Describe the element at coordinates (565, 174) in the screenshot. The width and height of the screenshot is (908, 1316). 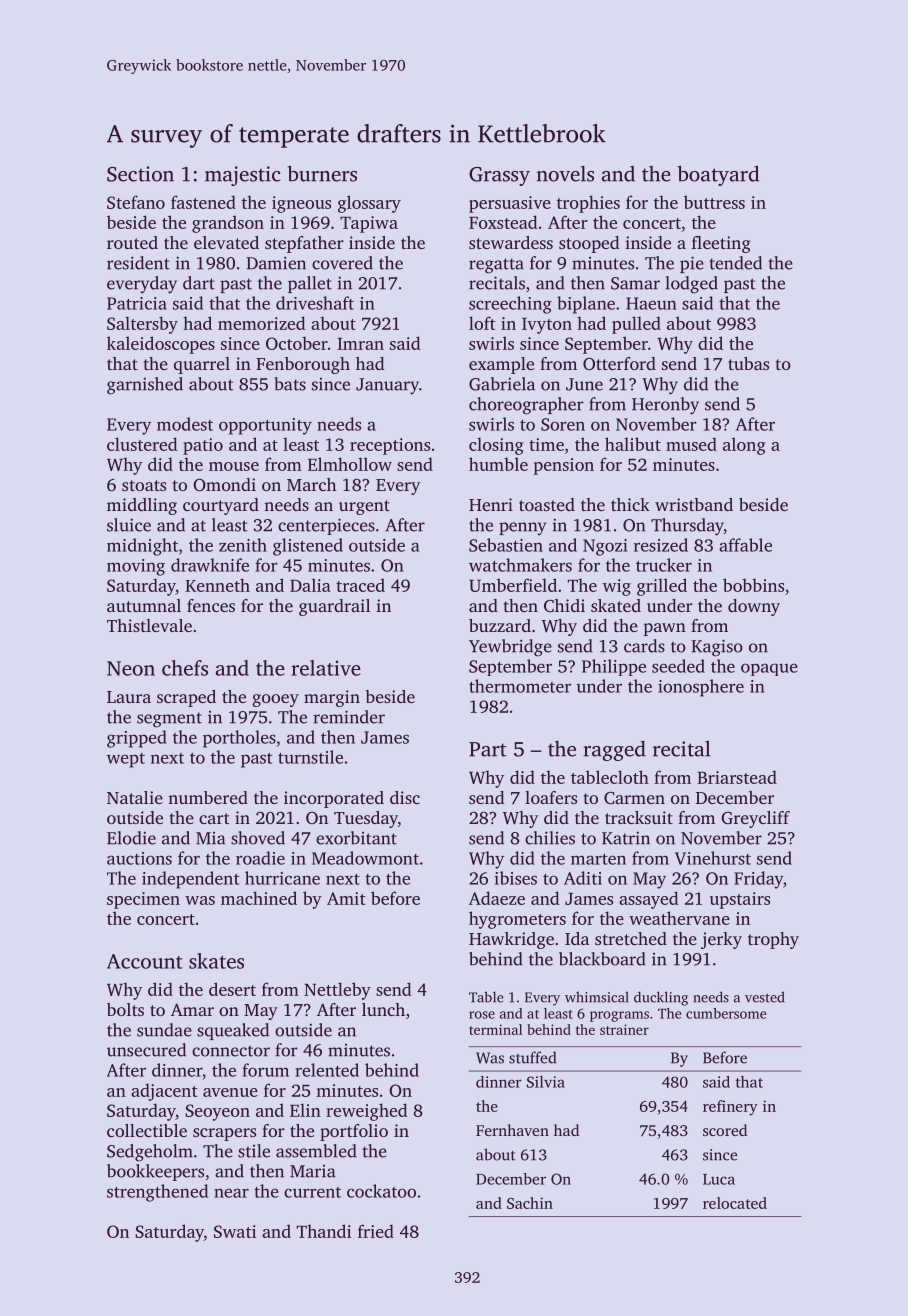
I see `novels` at that location.
